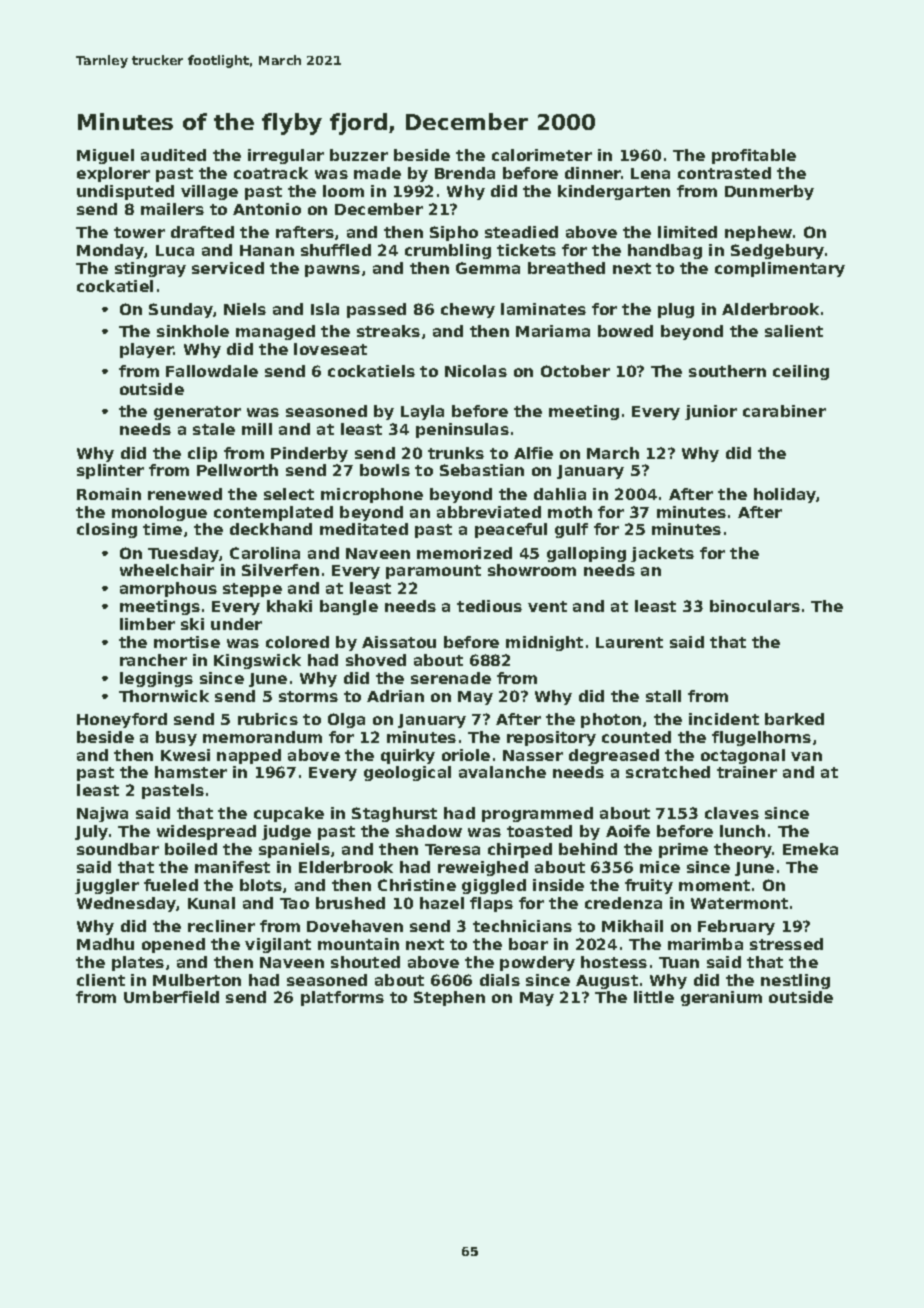 This image has width=924, height=1308. I want to click on August, so click(607, 982).
